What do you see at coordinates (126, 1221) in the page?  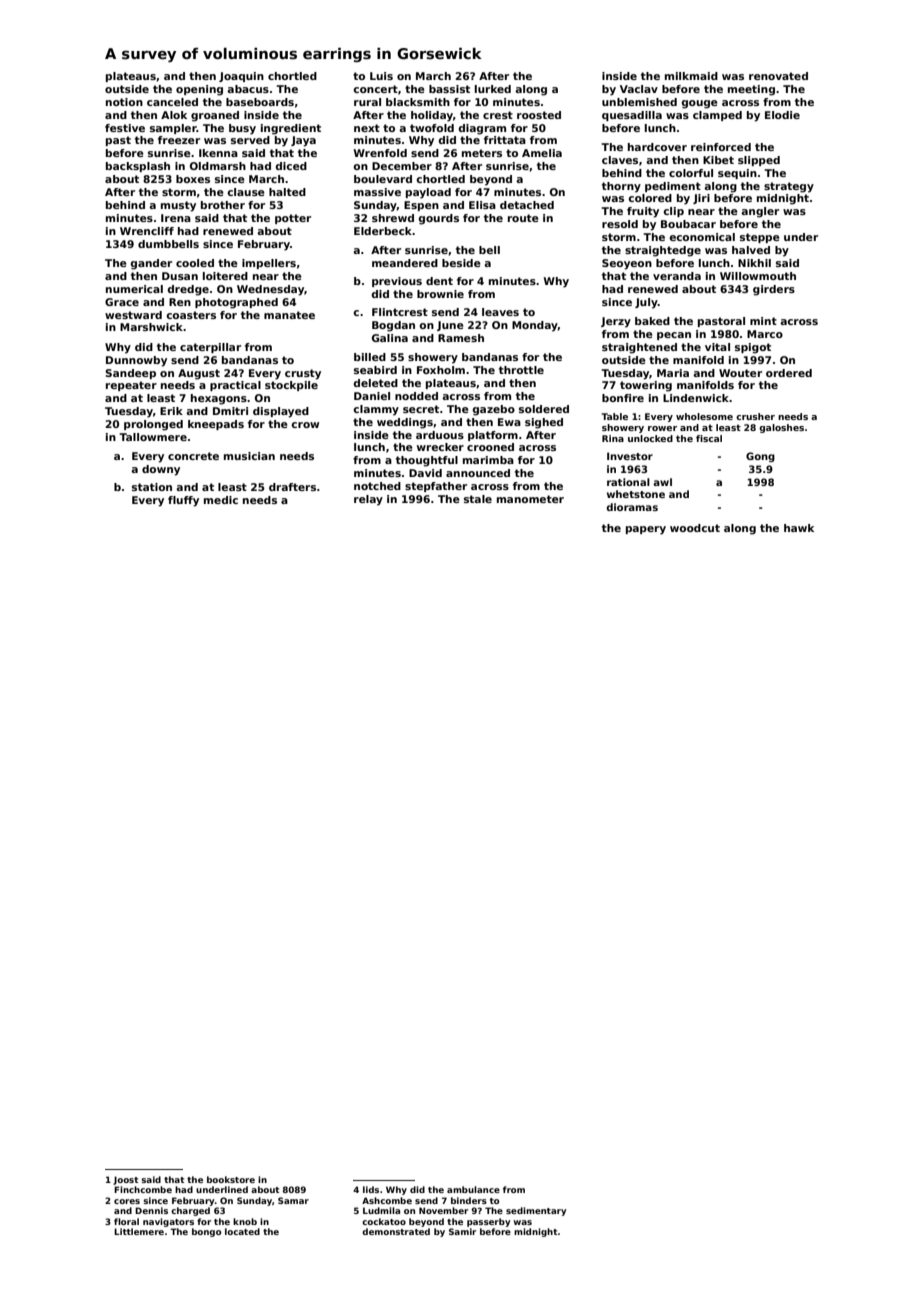 I see `floral` at bounding box center [126, 1221].
